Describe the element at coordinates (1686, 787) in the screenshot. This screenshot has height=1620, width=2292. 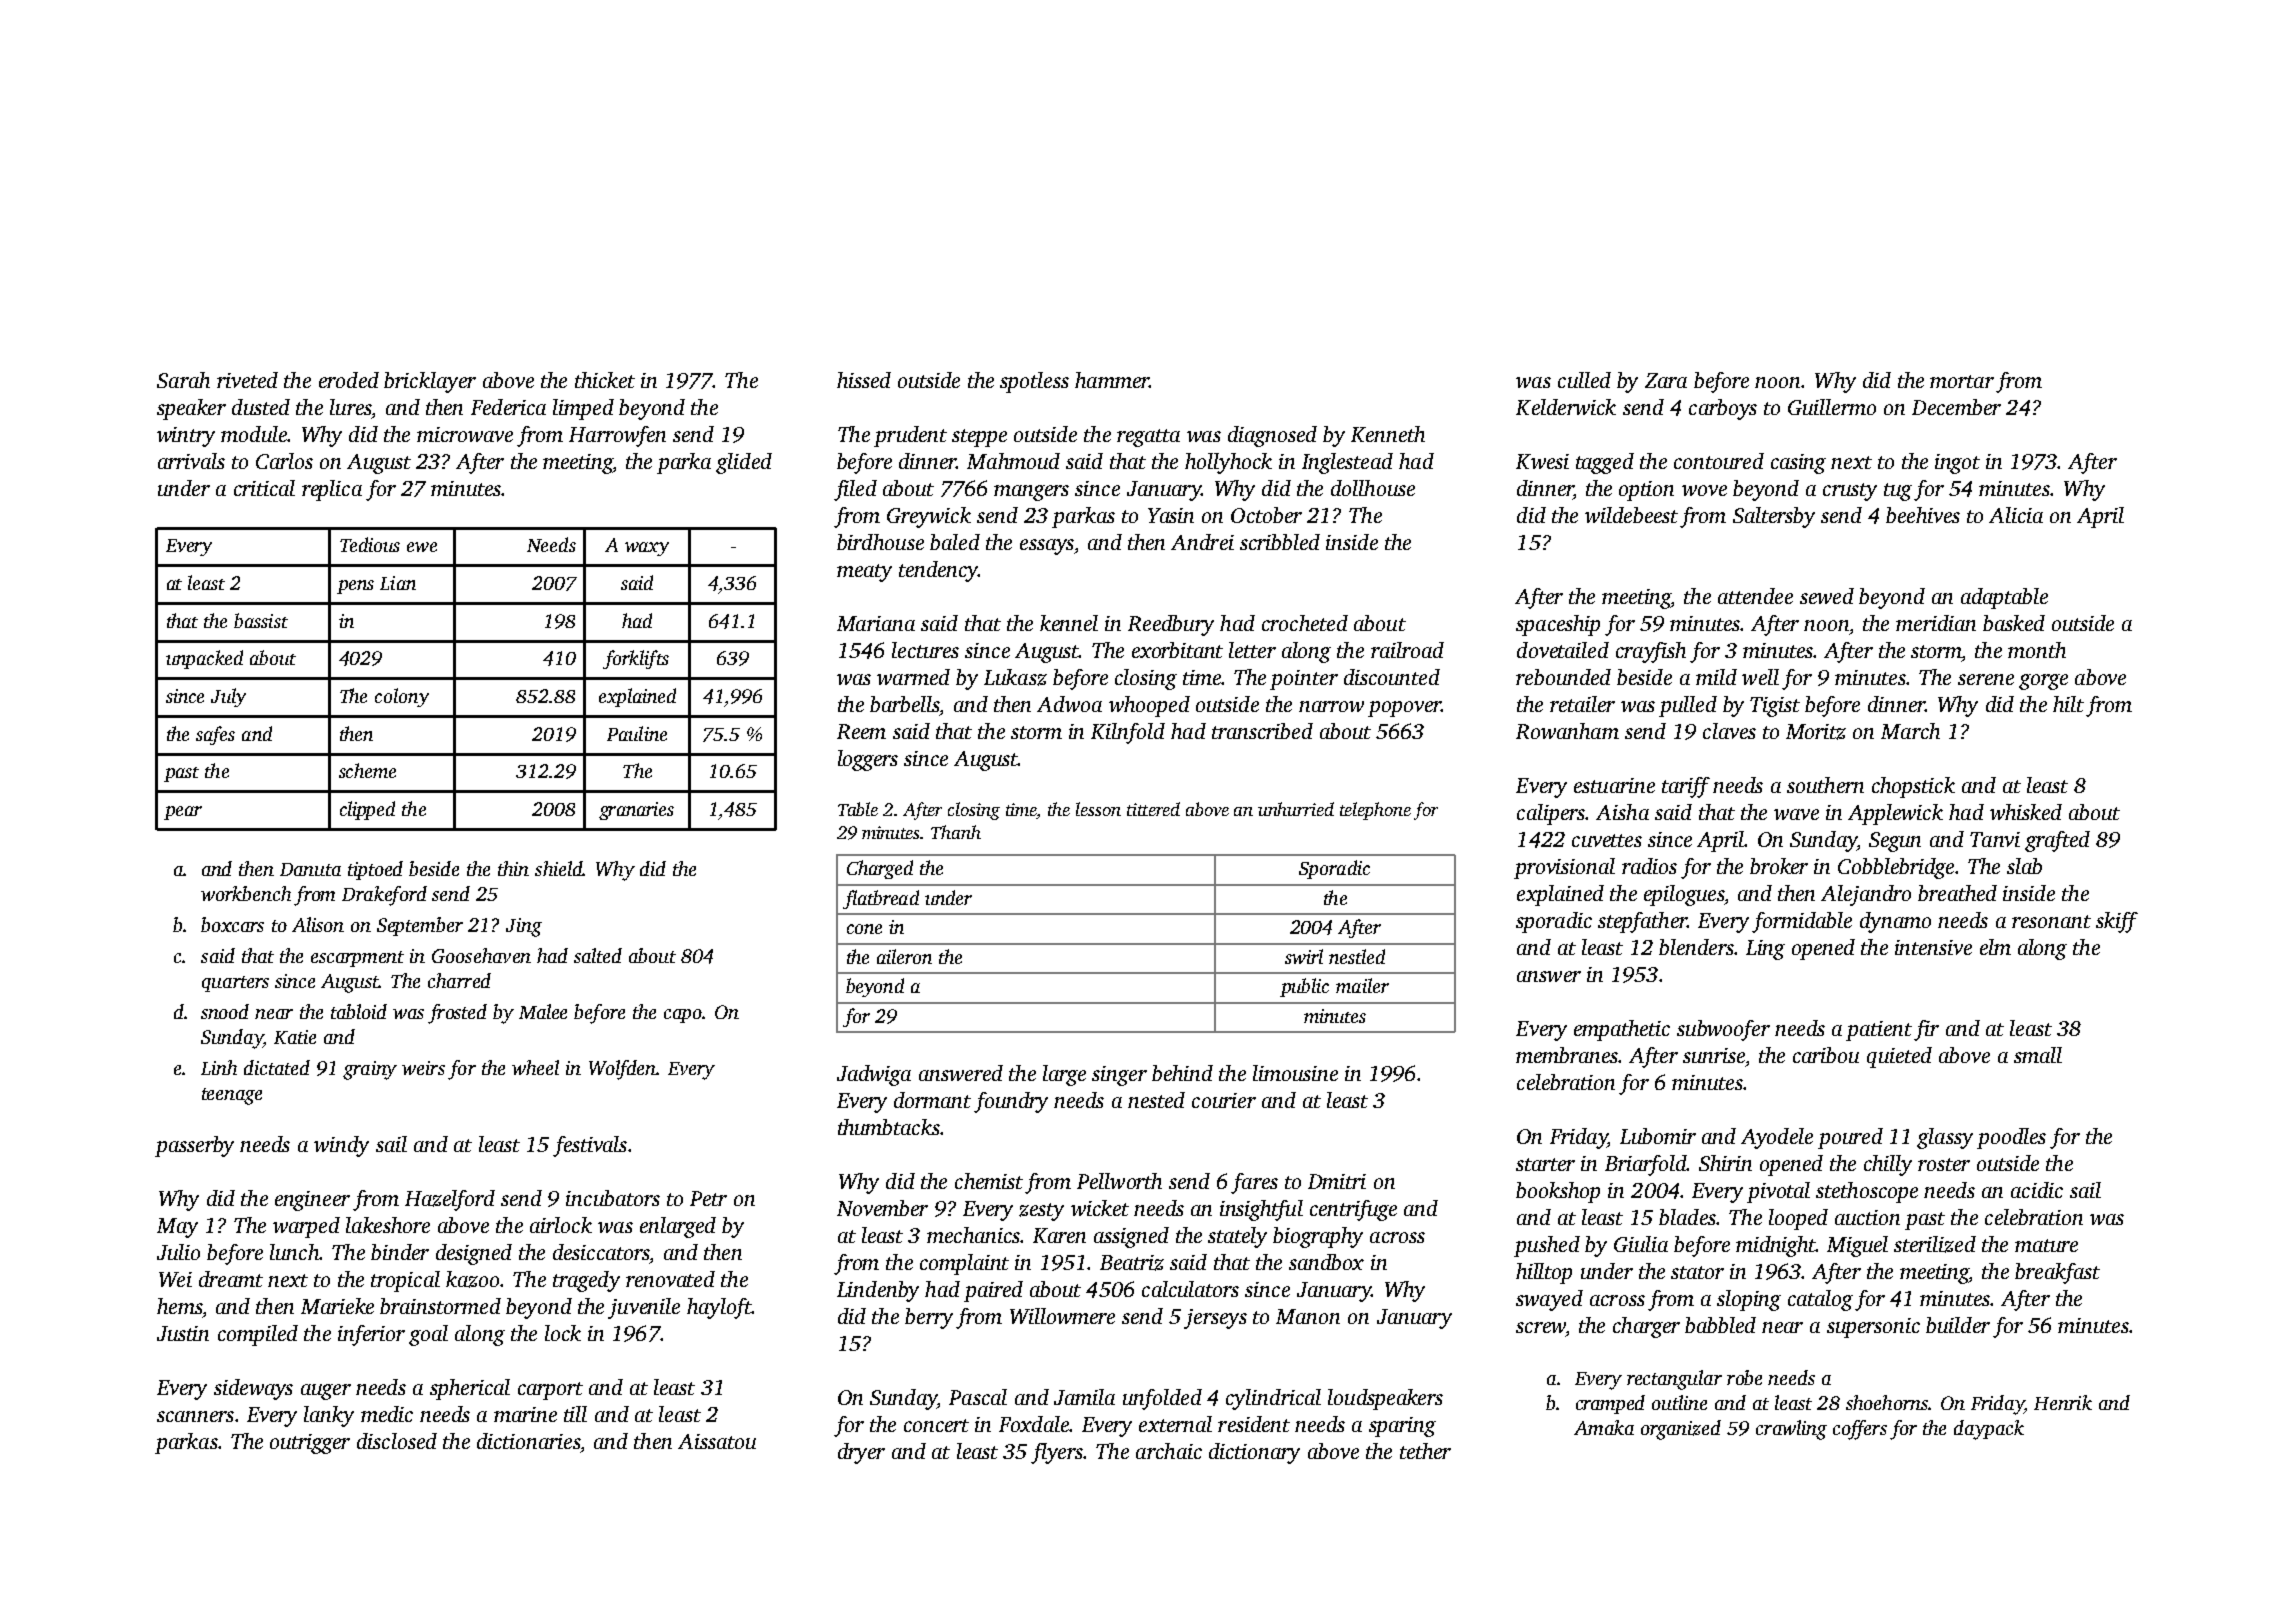
I see `tariff` at that location.
